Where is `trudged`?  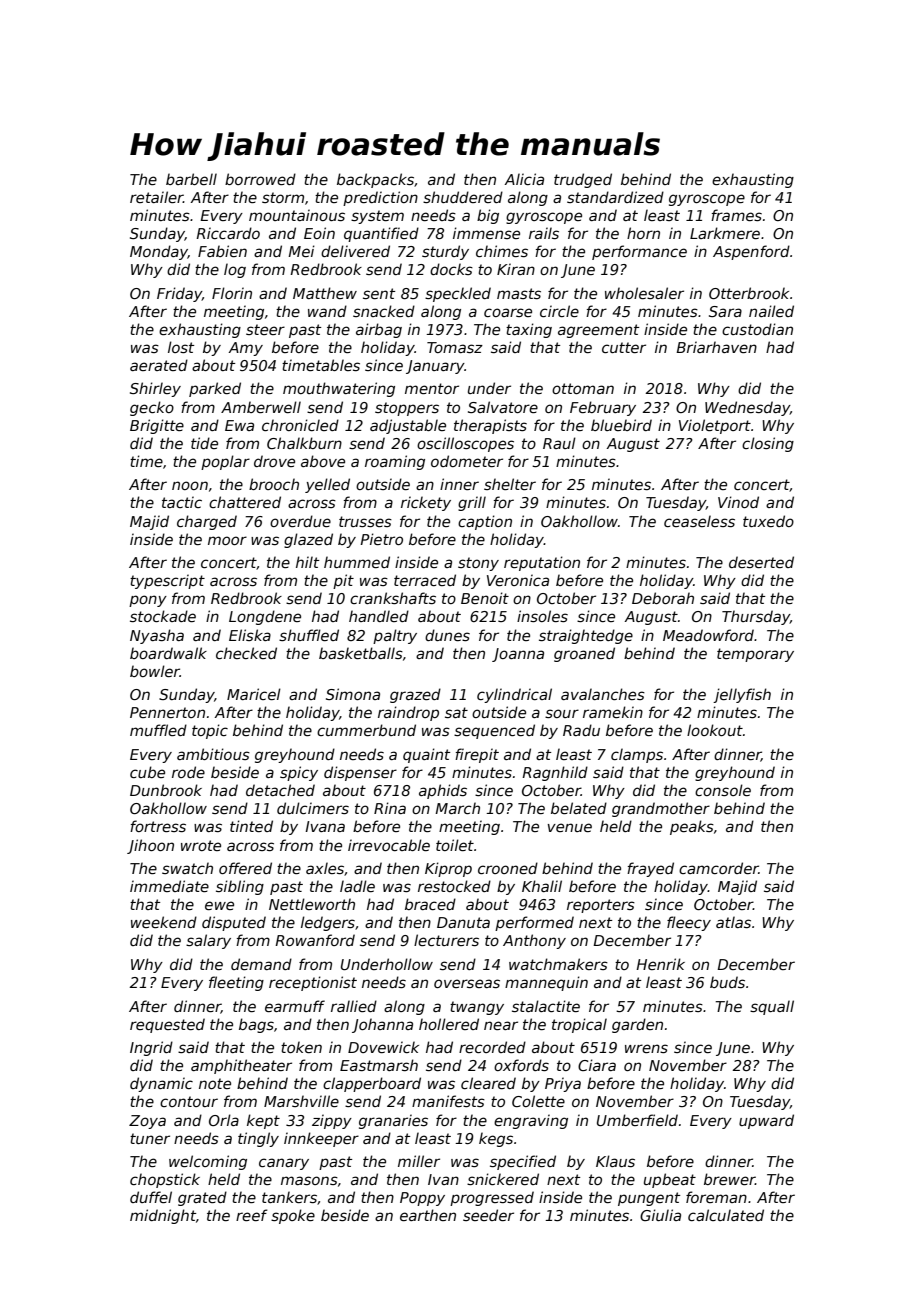 trudged is located at coordinates (583, 180).
